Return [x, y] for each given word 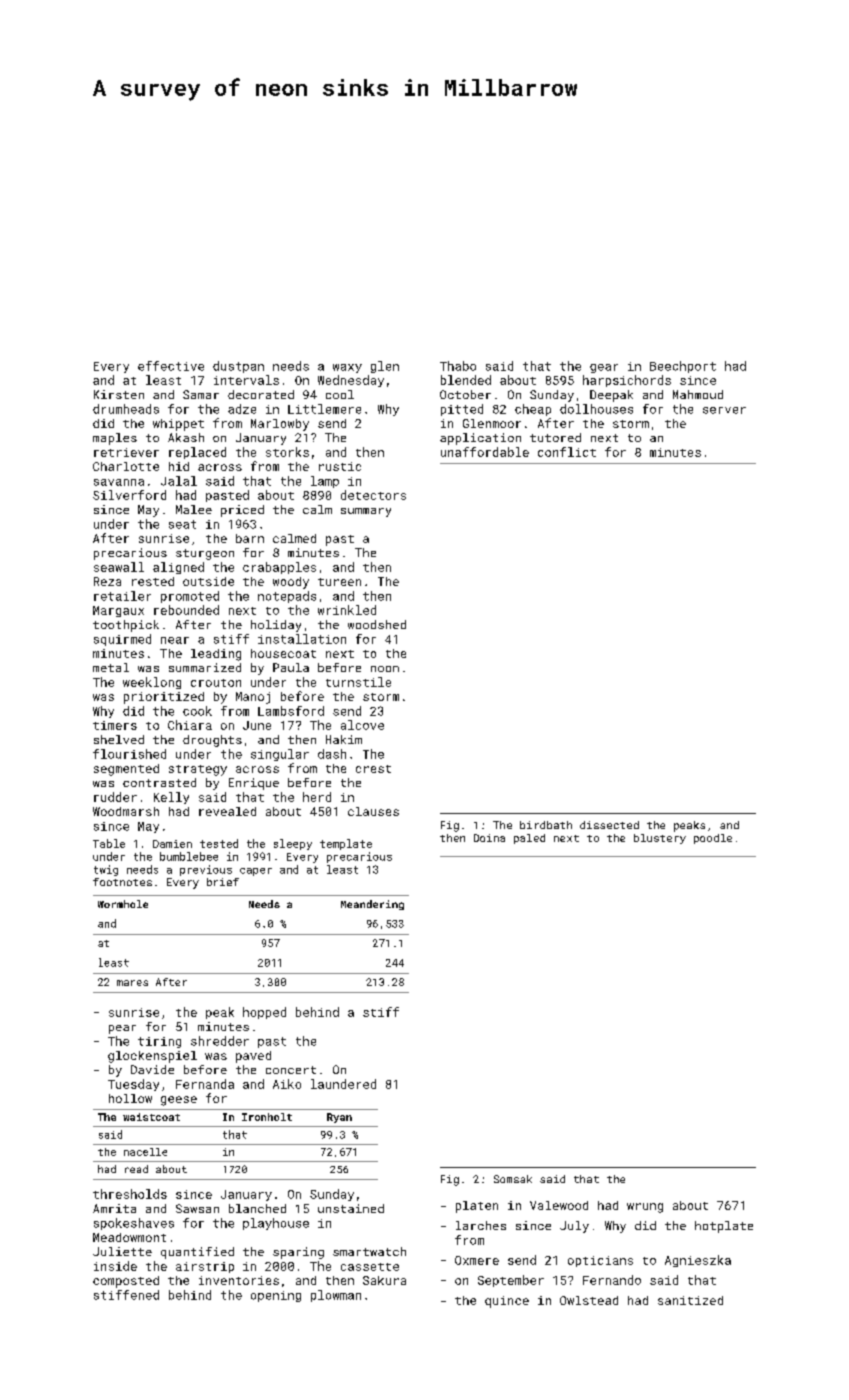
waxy [347, 368]
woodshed [377, 624]
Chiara [190, 725]
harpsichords [627, 381]
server [724, 410]
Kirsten [119, 394]
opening [276, 1296]
